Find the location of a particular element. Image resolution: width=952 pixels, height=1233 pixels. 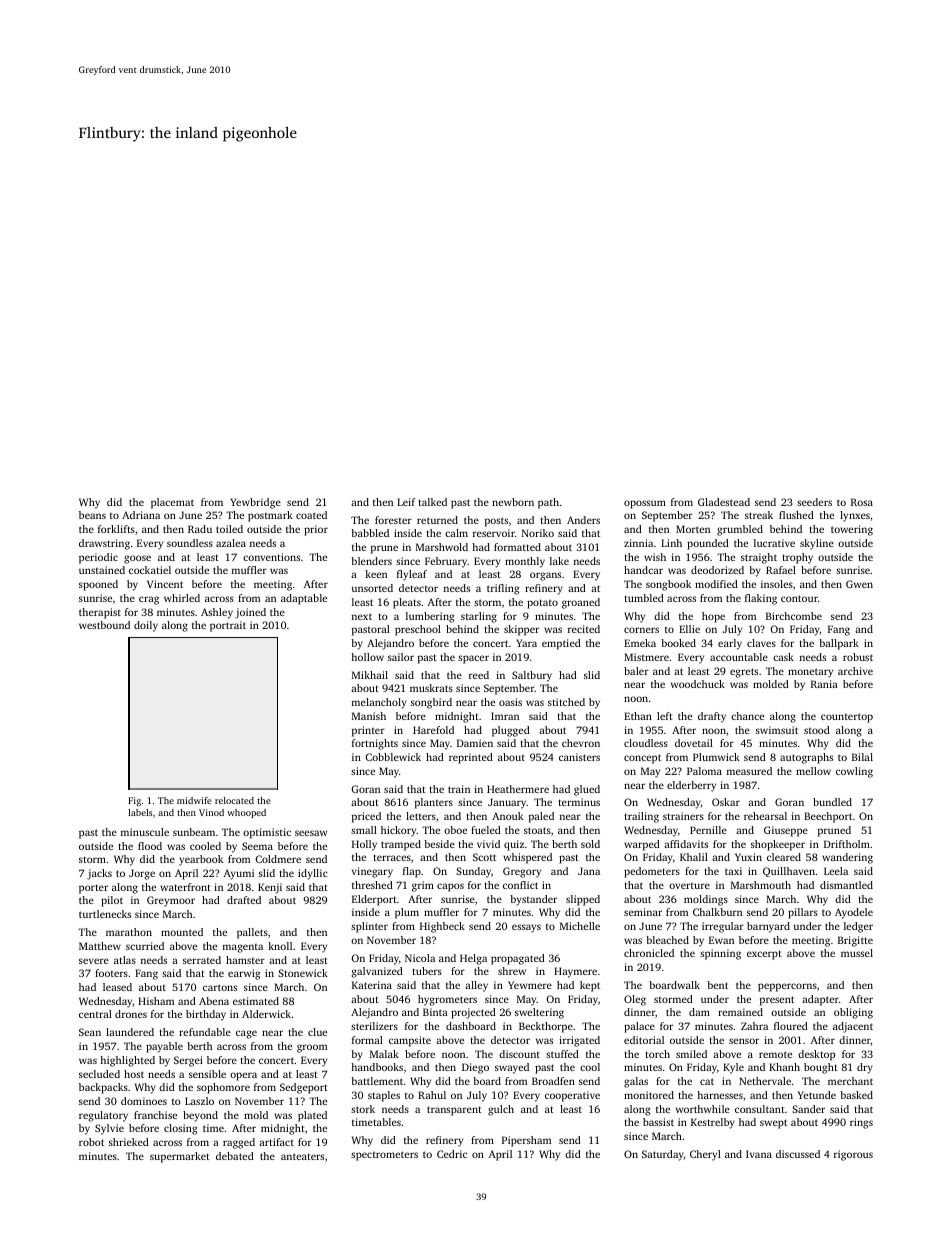

Elderport is located at coordinates (374, 900).
